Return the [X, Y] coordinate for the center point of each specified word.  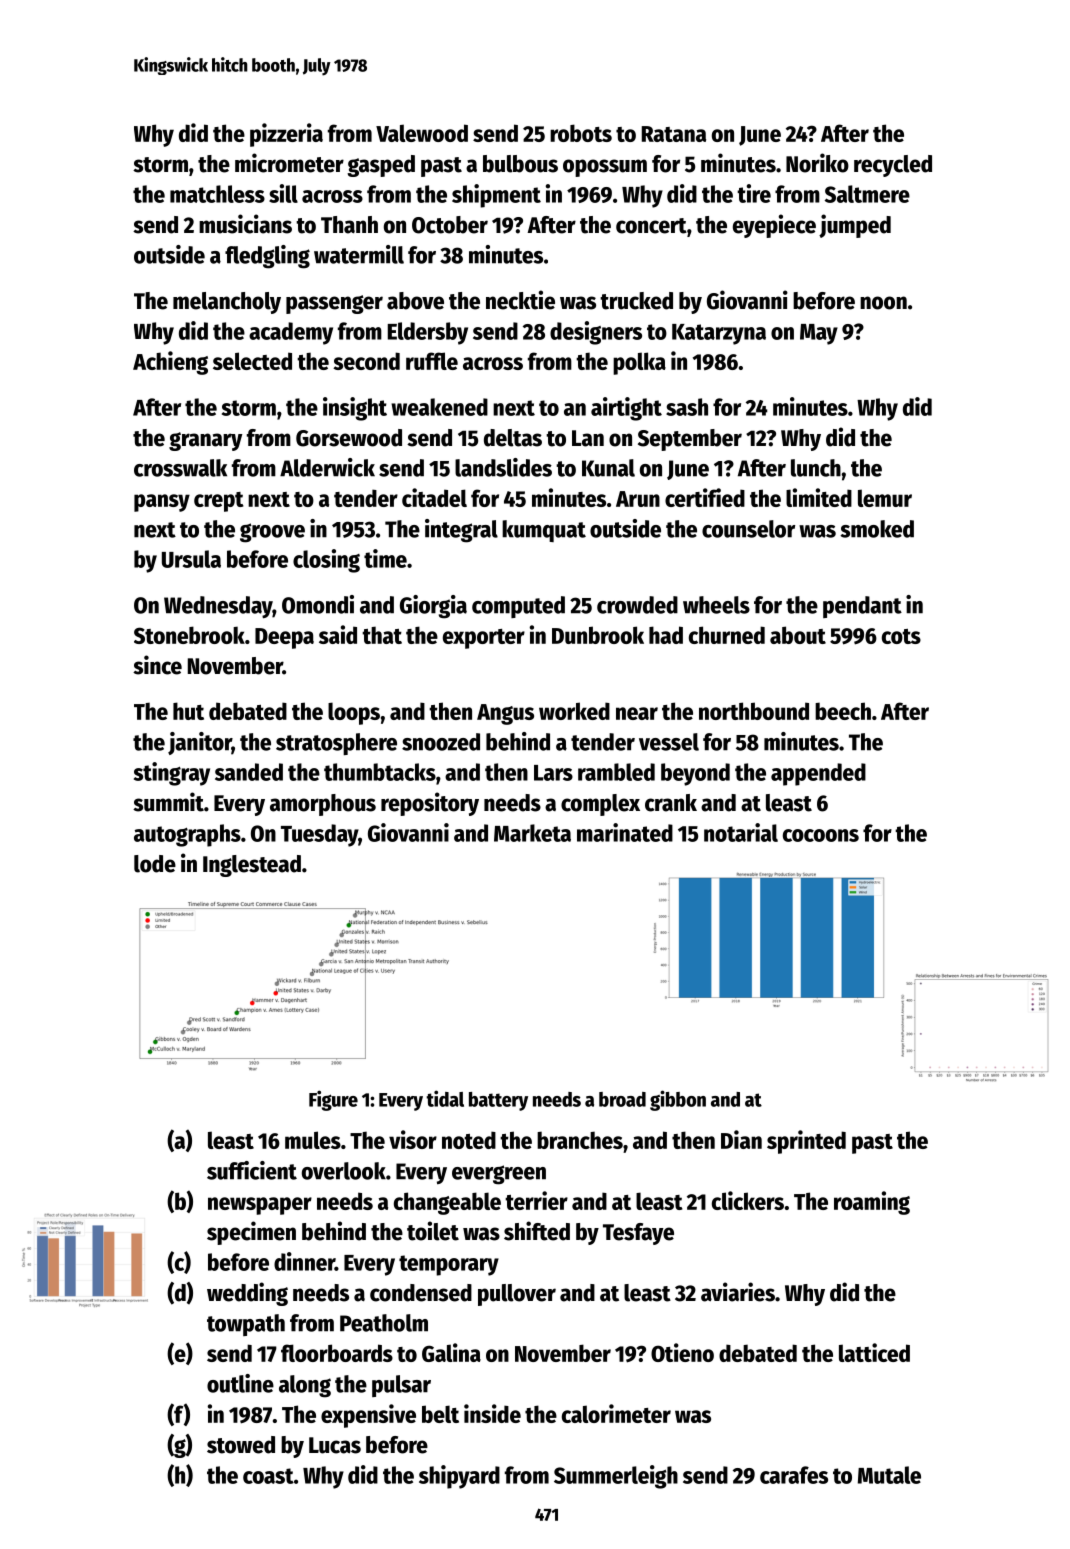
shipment [496, 196]
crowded [637, 605]
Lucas [335, 1445]
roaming [872, 1203]
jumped [855, 226]
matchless [217, 194]
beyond [695, 774]
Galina [451, 1352]
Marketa [532, 833]
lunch [816, 468]
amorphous [323, 805]
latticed [874, 1352]
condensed [421, 1293]
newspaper [260, 1206]
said [338, 634]
